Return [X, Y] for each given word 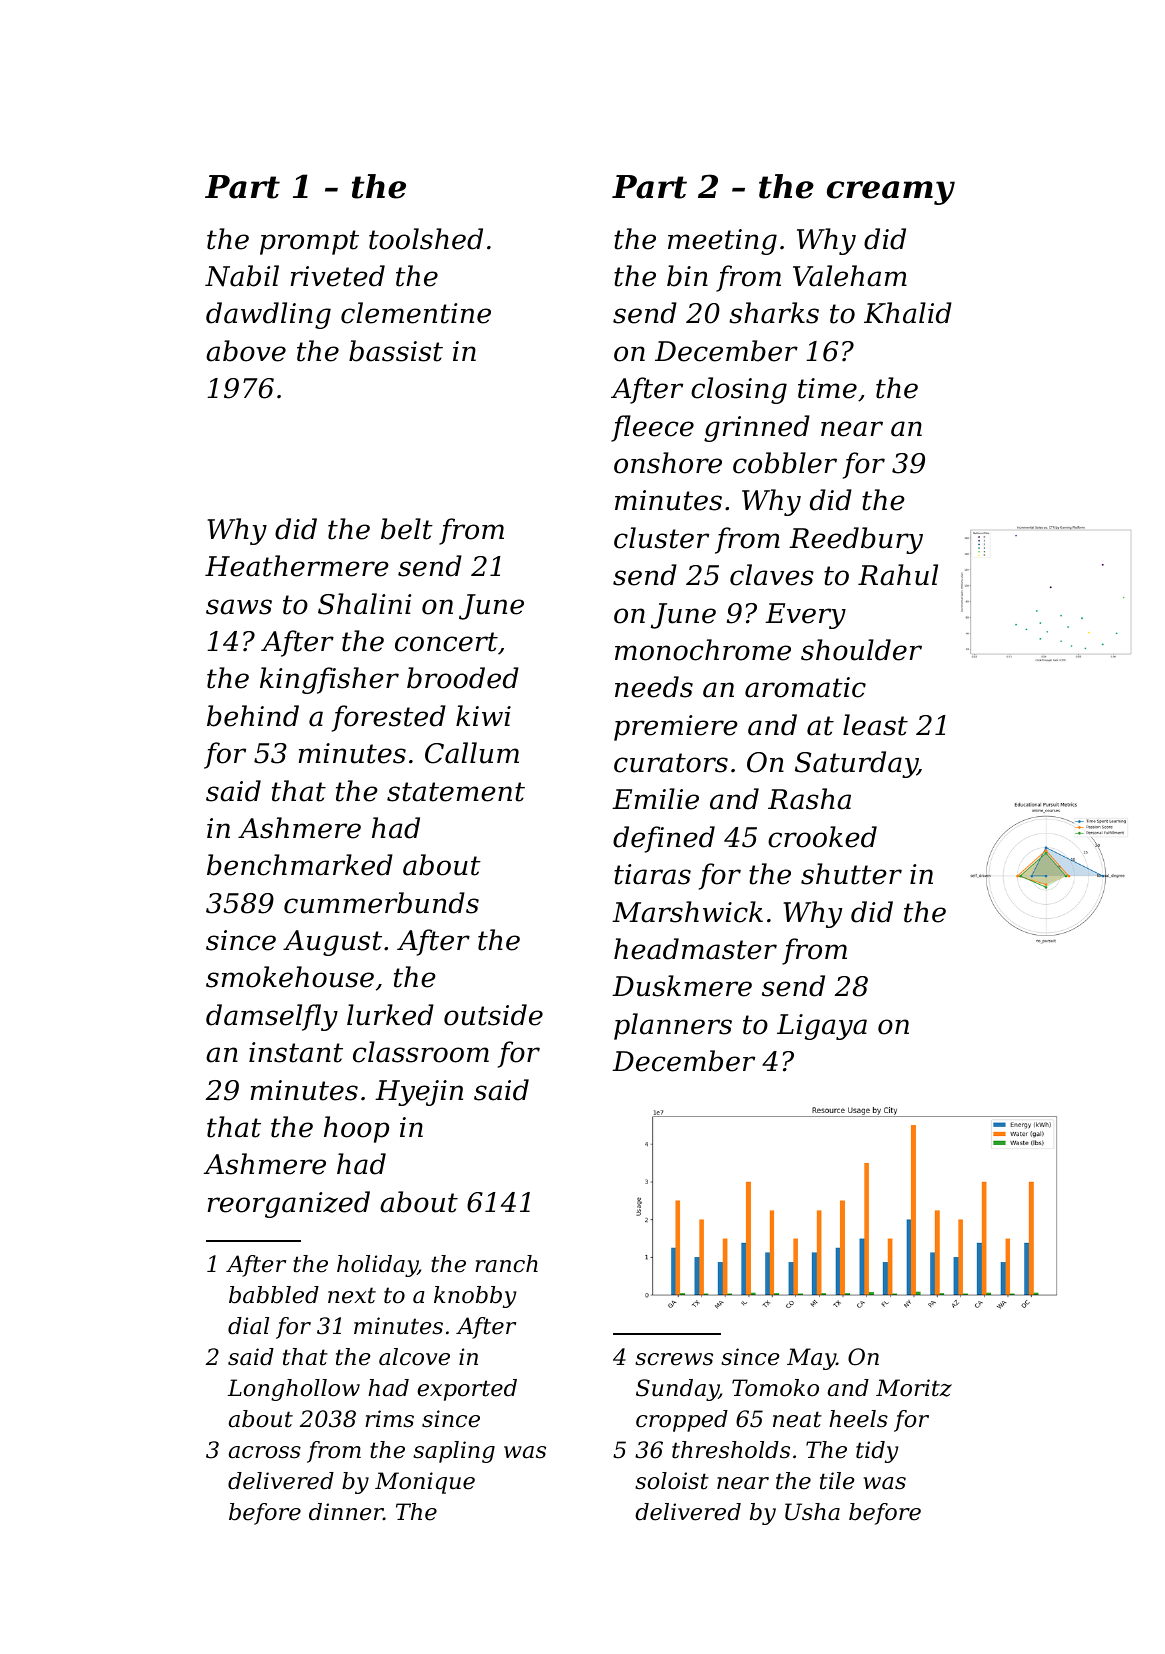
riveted [338, 276]
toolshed [426, 239]
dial [248, 1326]
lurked [390, 1015]
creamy [891, 193]
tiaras [652, 874]
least [875, 725]
